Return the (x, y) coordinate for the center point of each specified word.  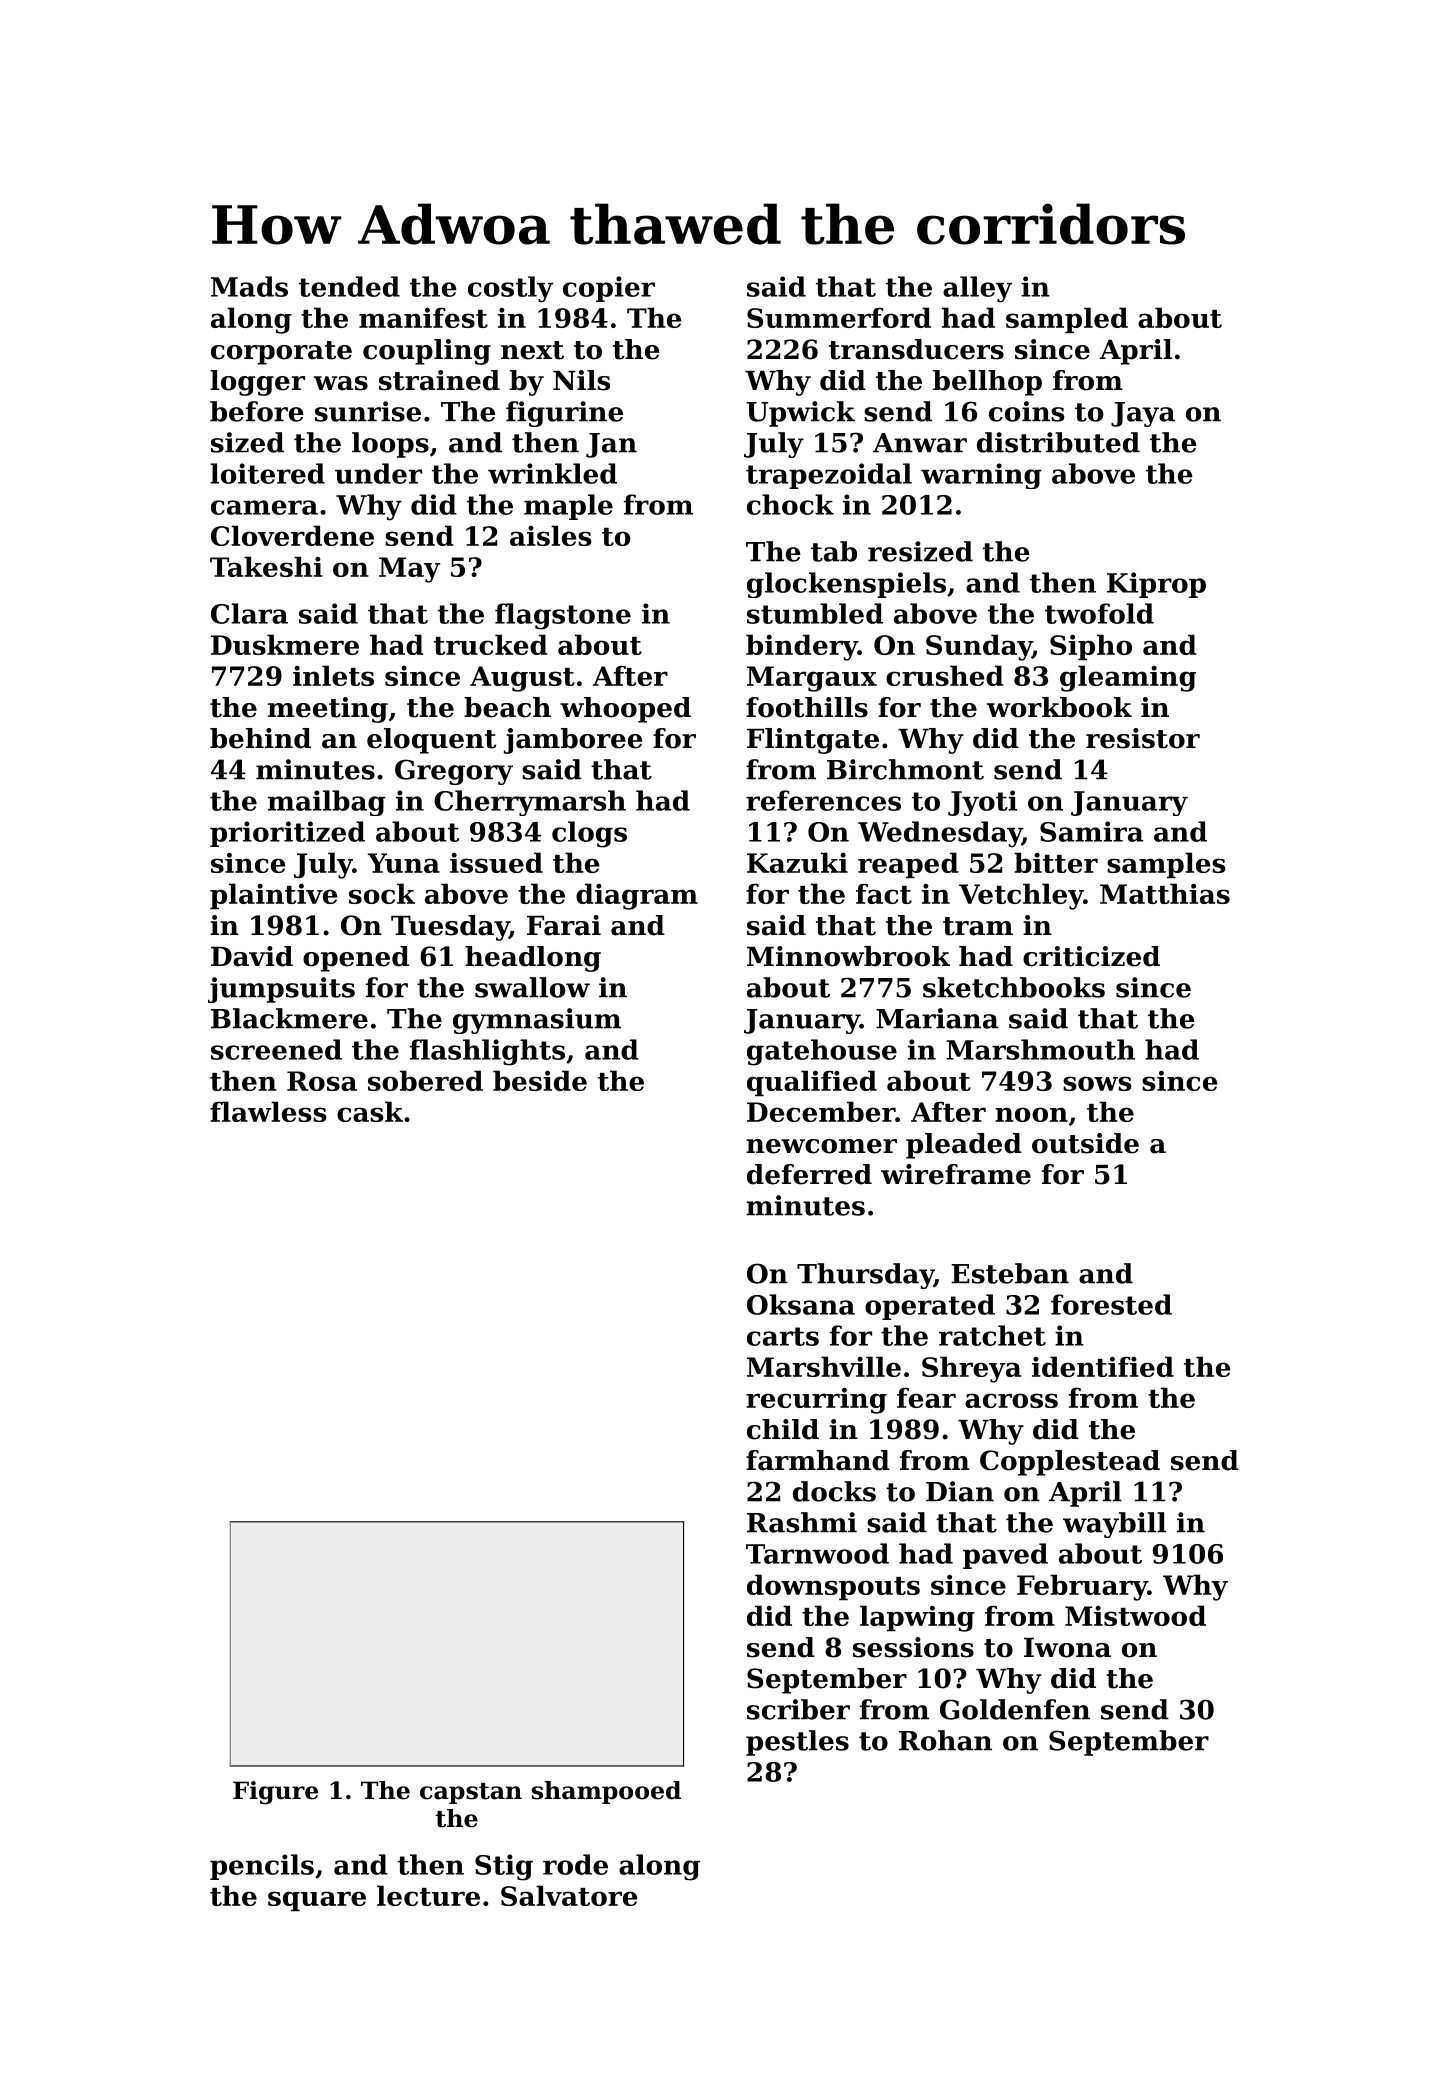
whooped (625, 710)
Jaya (1143, 414)
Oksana (801, 1304)
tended (349, 286)
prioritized (287, 834)
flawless (268, 1111)
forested (1111, 1304)
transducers (916, 349)
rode (575, 1864)
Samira (1092, 831)
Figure (275, 1793)
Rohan (945, 1740)
